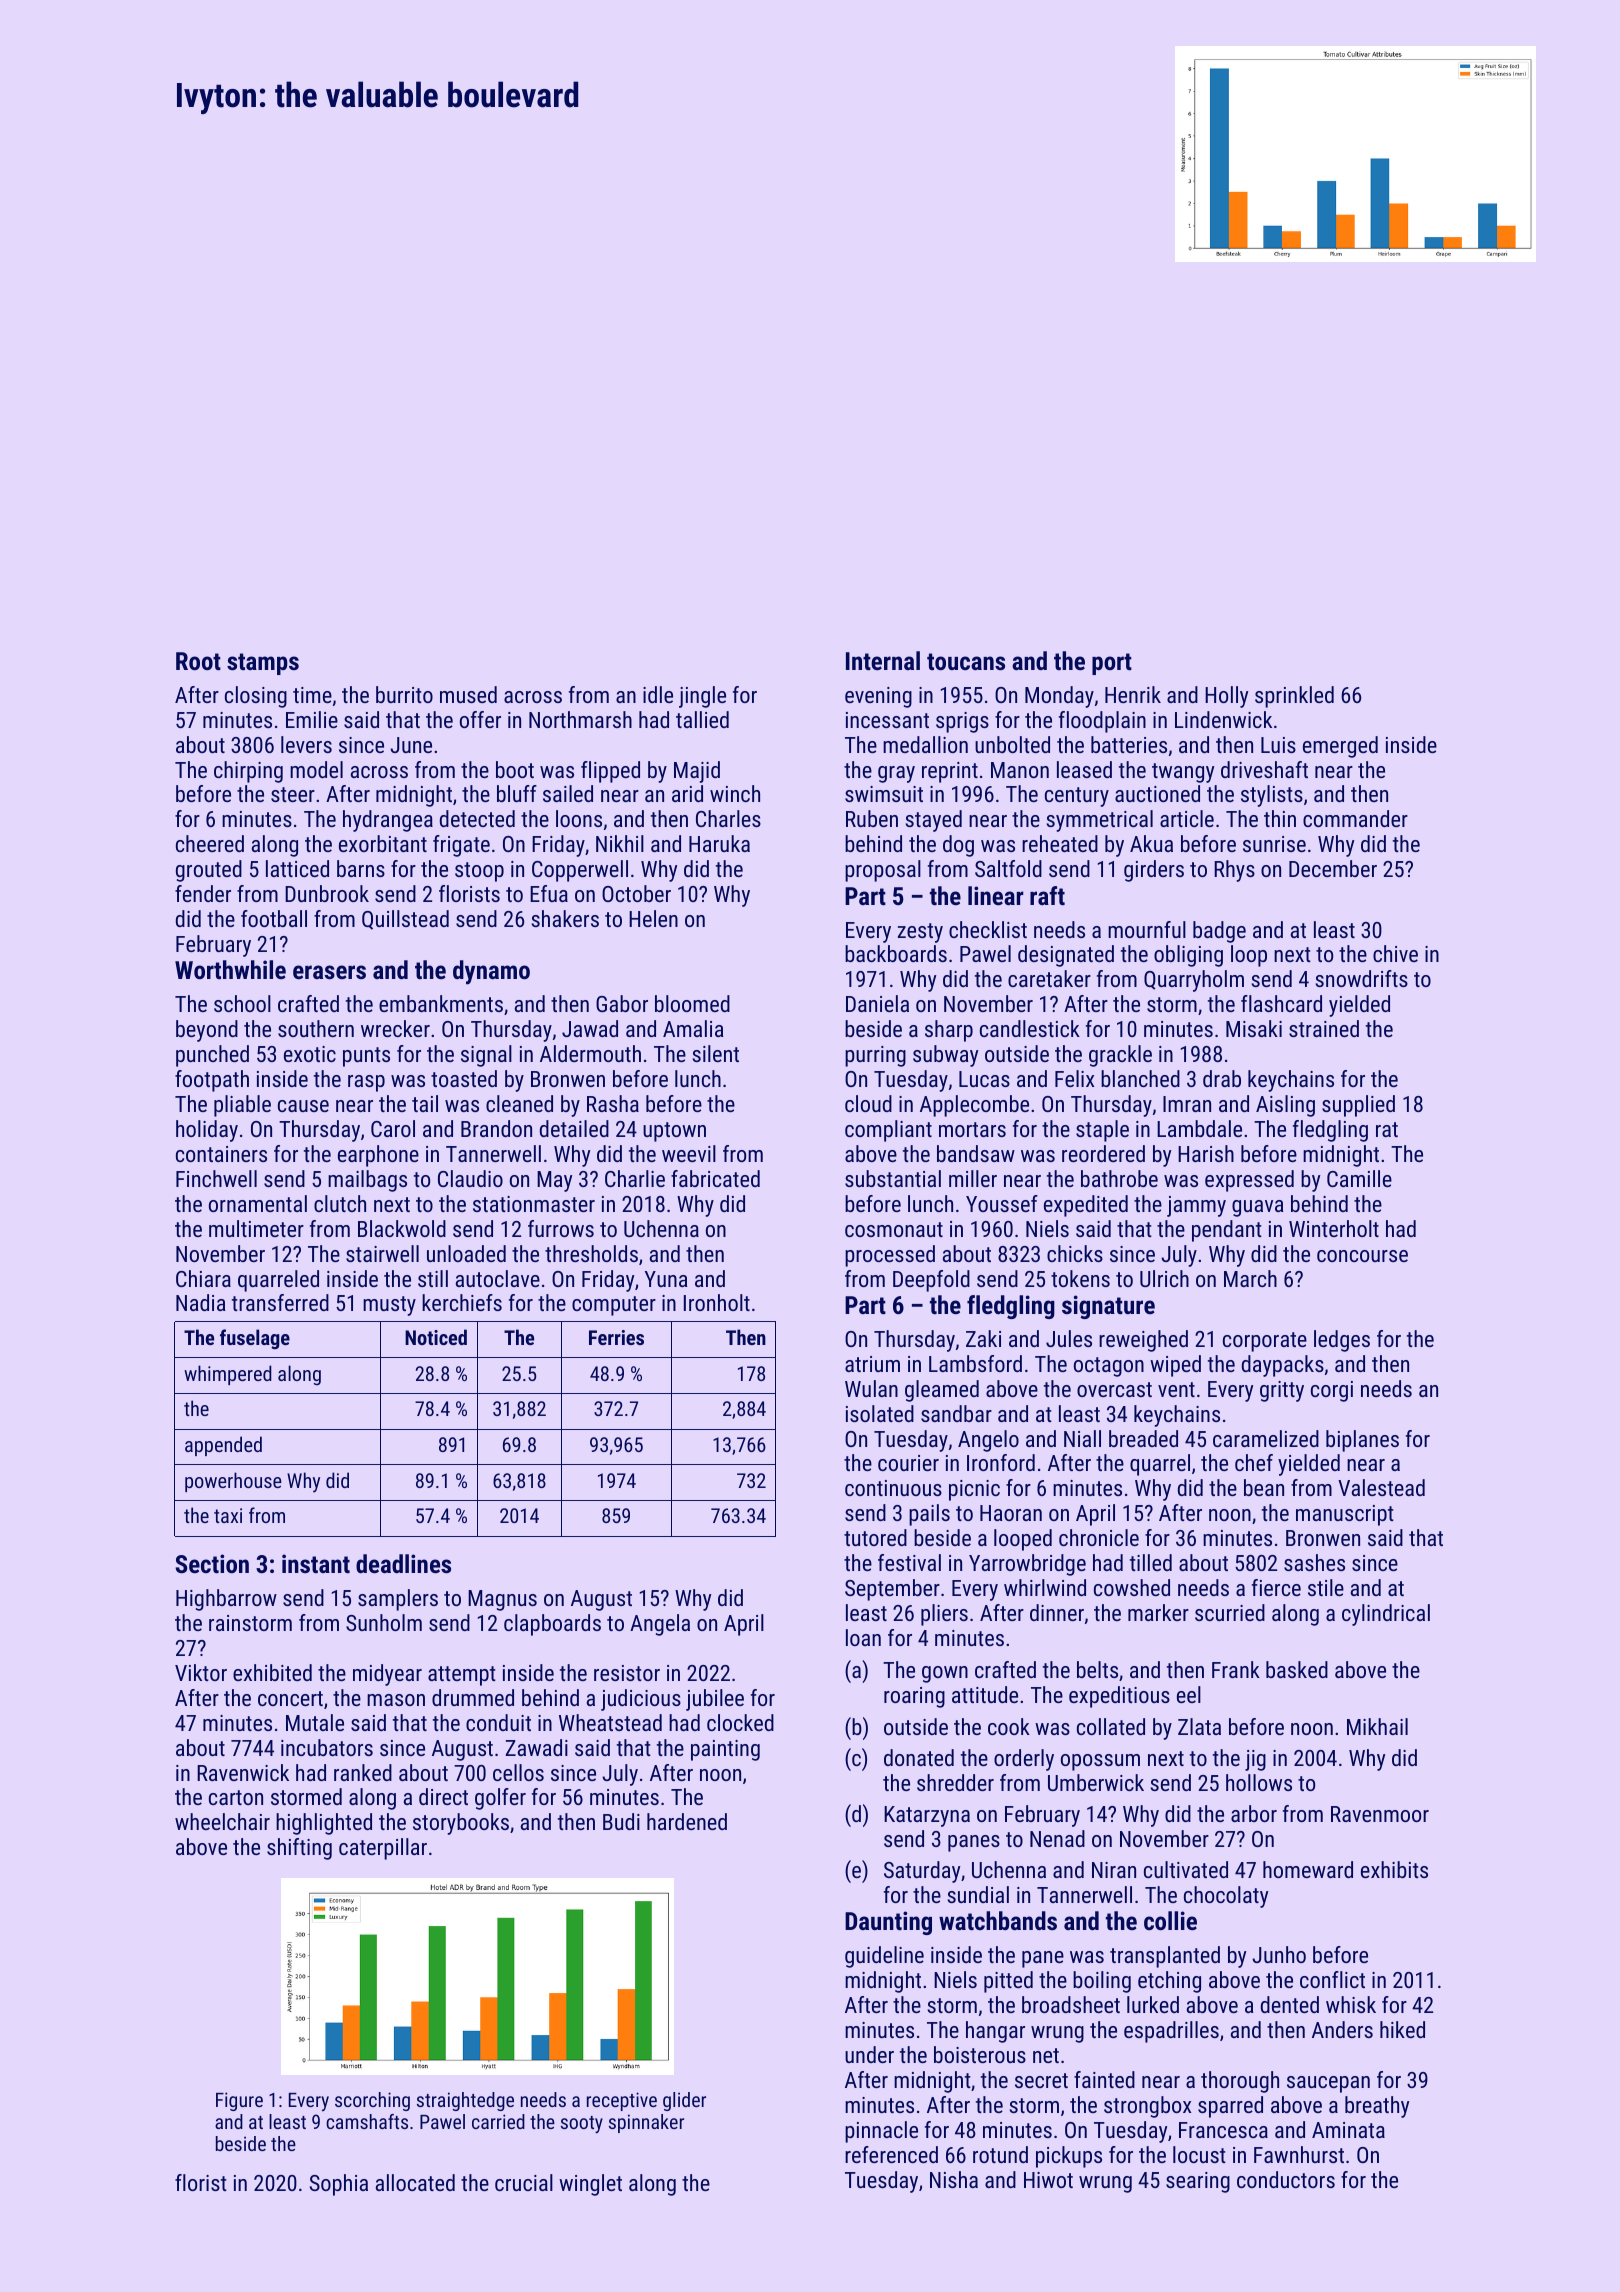 The image size is (1620, 2292). What do you see at coordinates (590, 2185) in the page?
I see `winglet` at bounding box center [590, 2185].
